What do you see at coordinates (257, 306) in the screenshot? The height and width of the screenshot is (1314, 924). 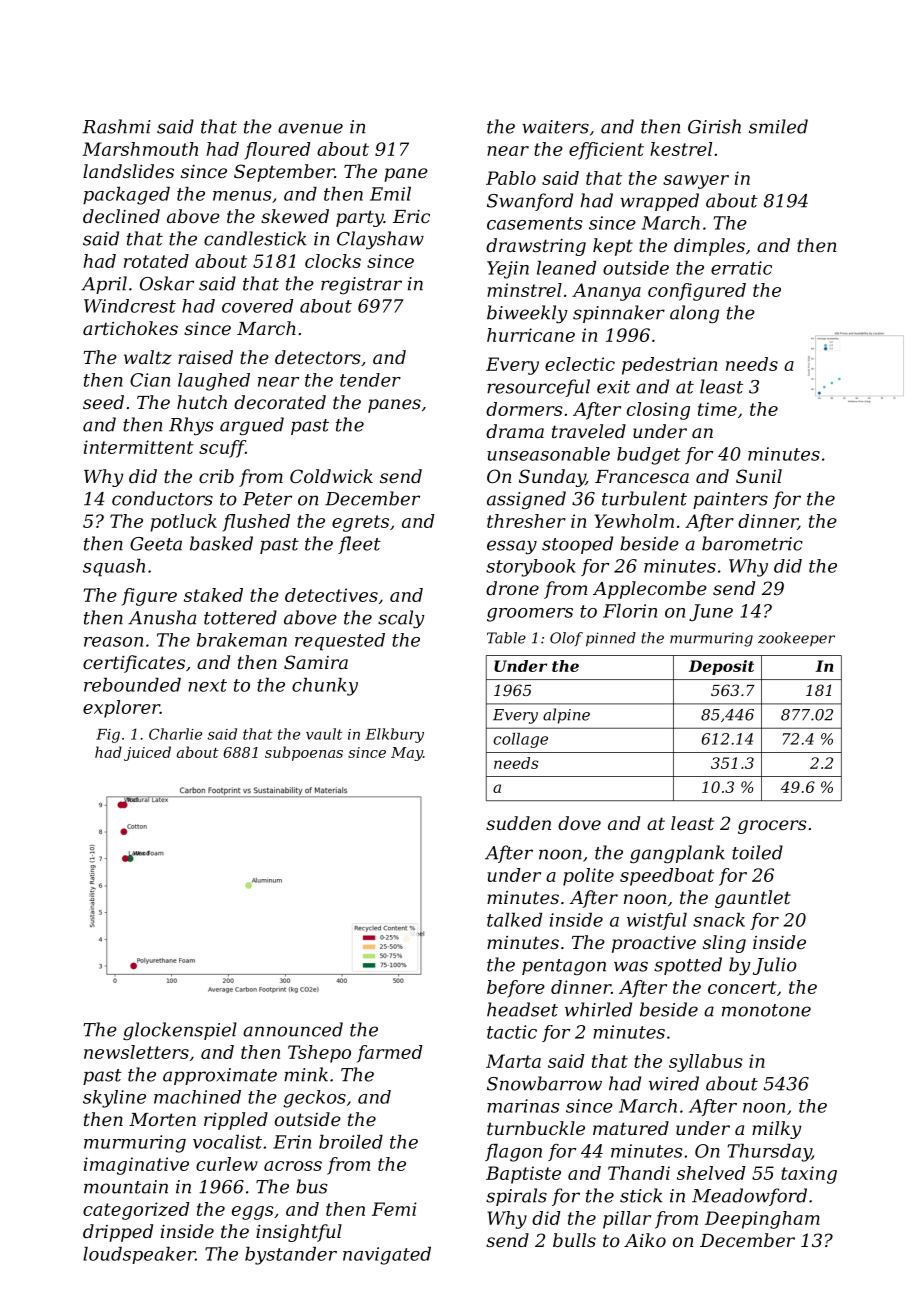 I see `covered` at bounding box center [257, 306].
